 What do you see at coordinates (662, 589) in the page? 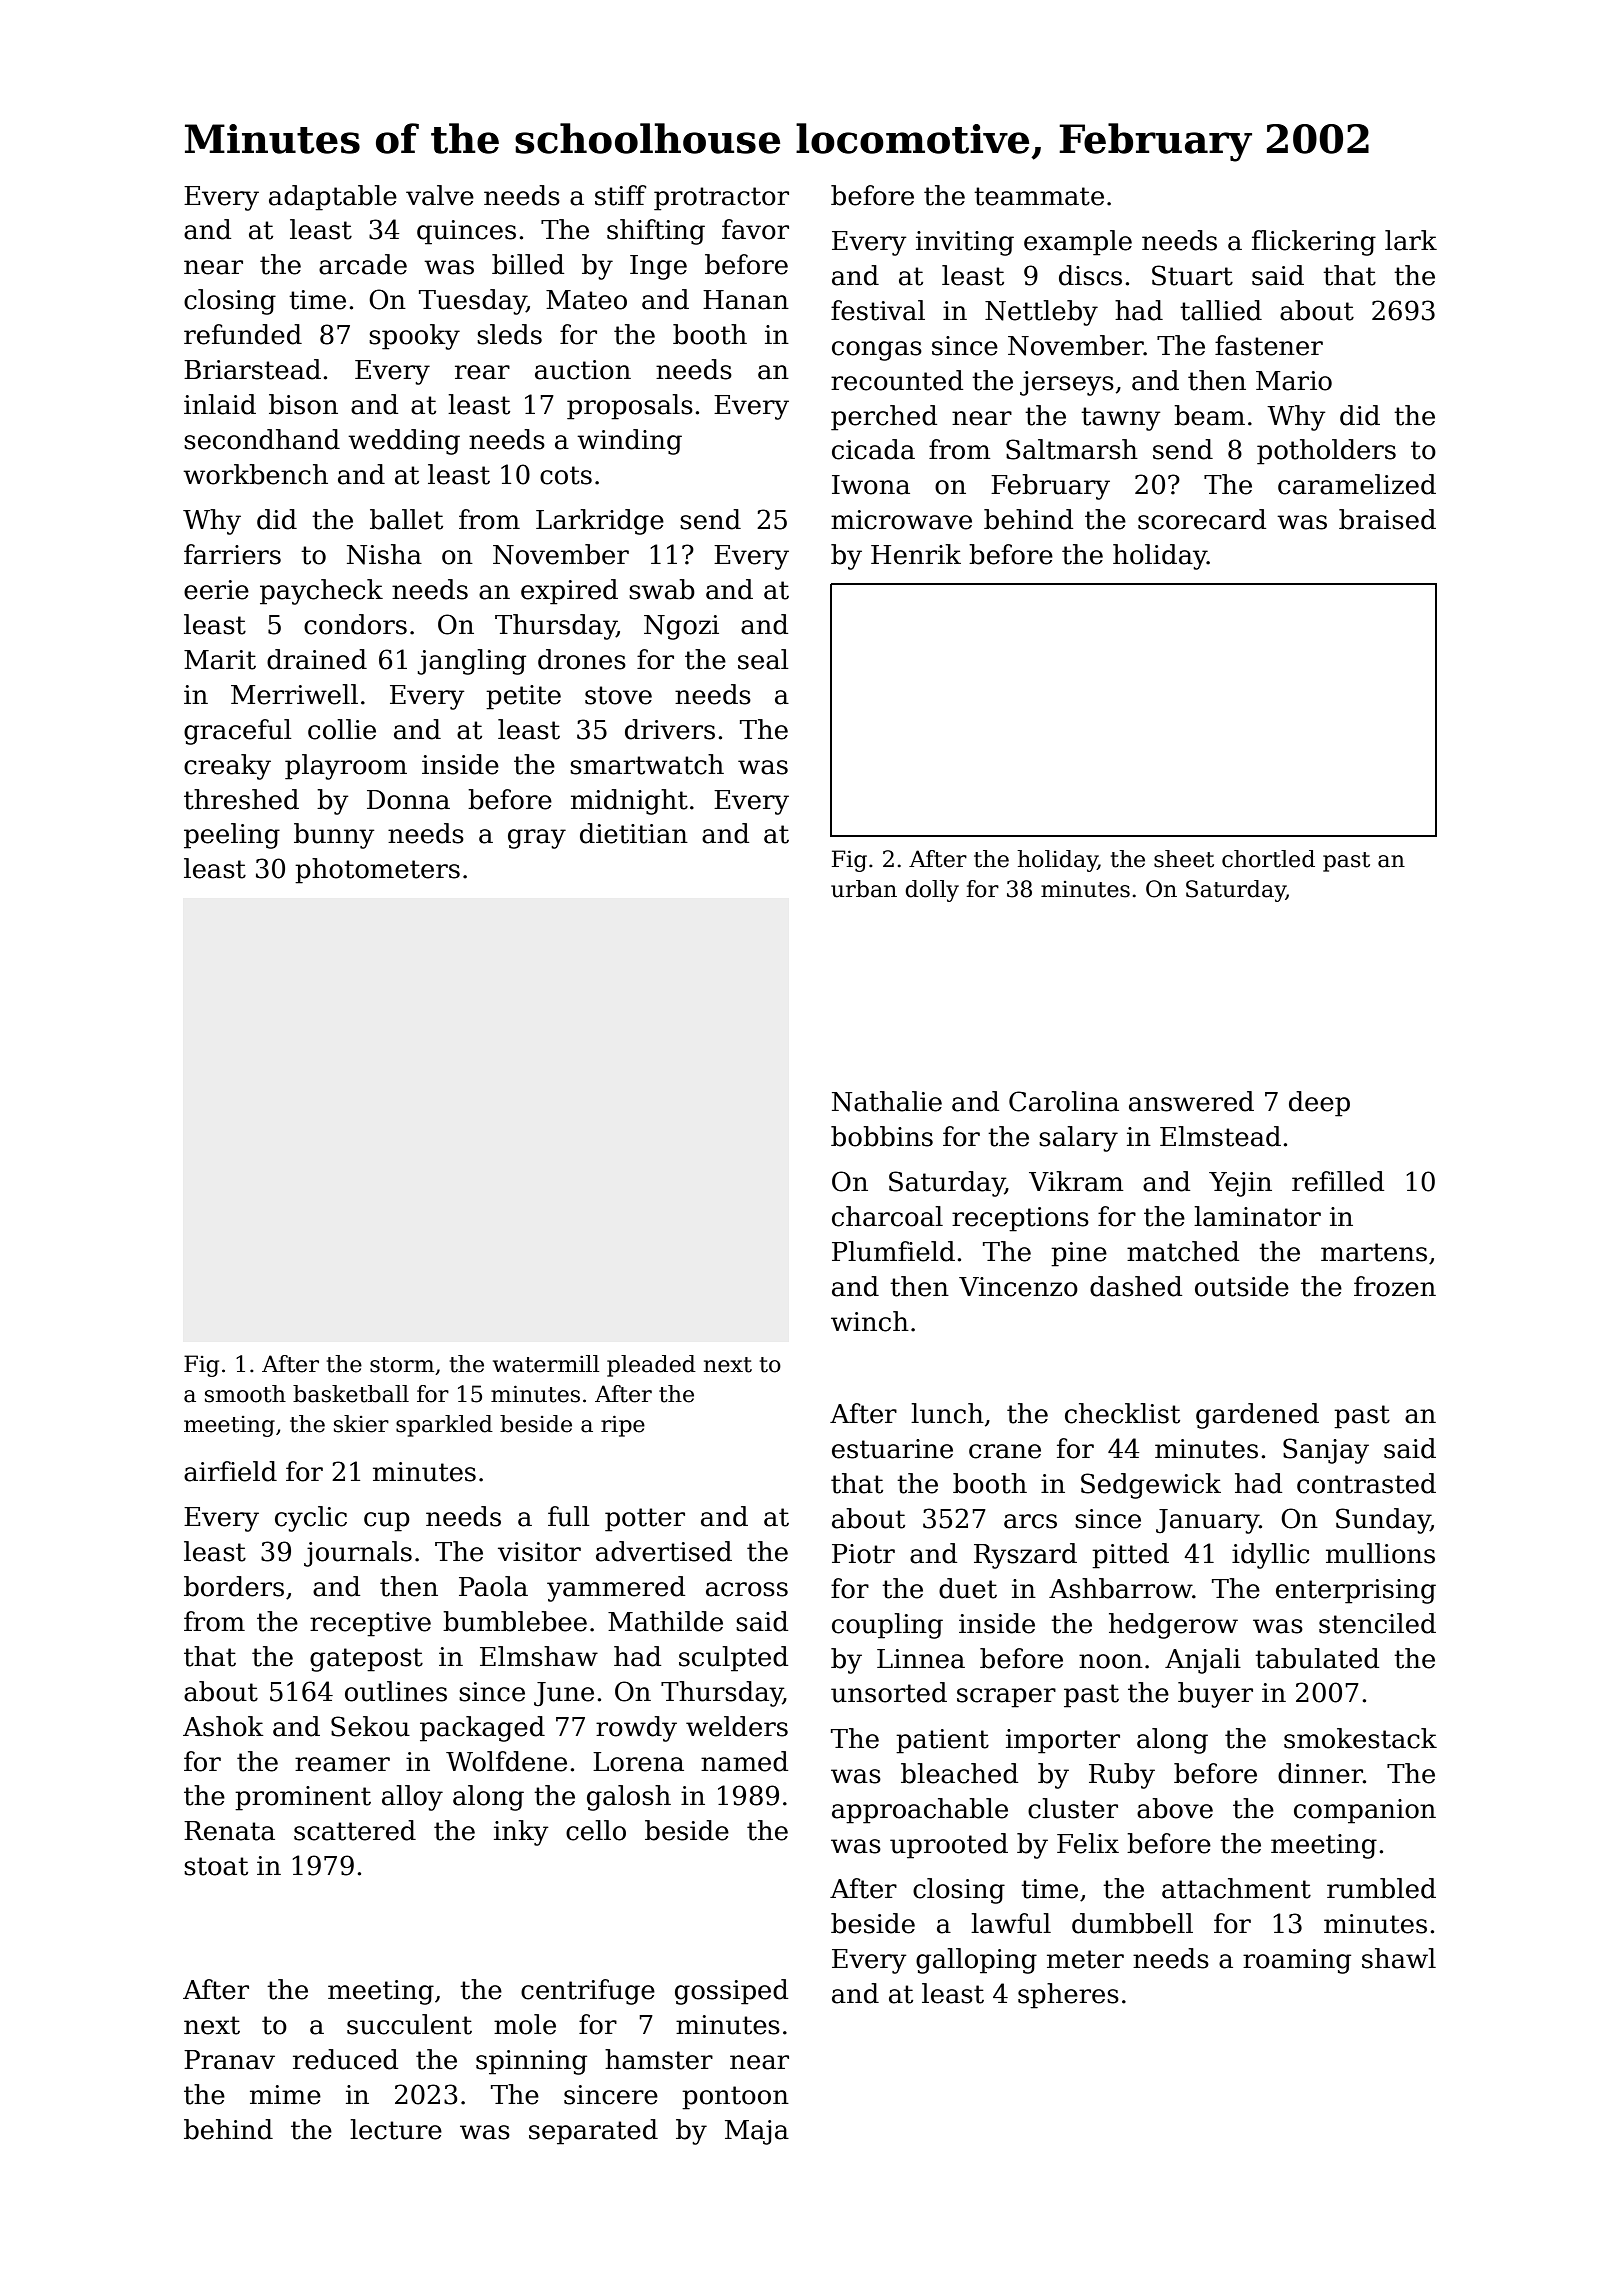
I see `swab` at bounding box center [662, 589].
